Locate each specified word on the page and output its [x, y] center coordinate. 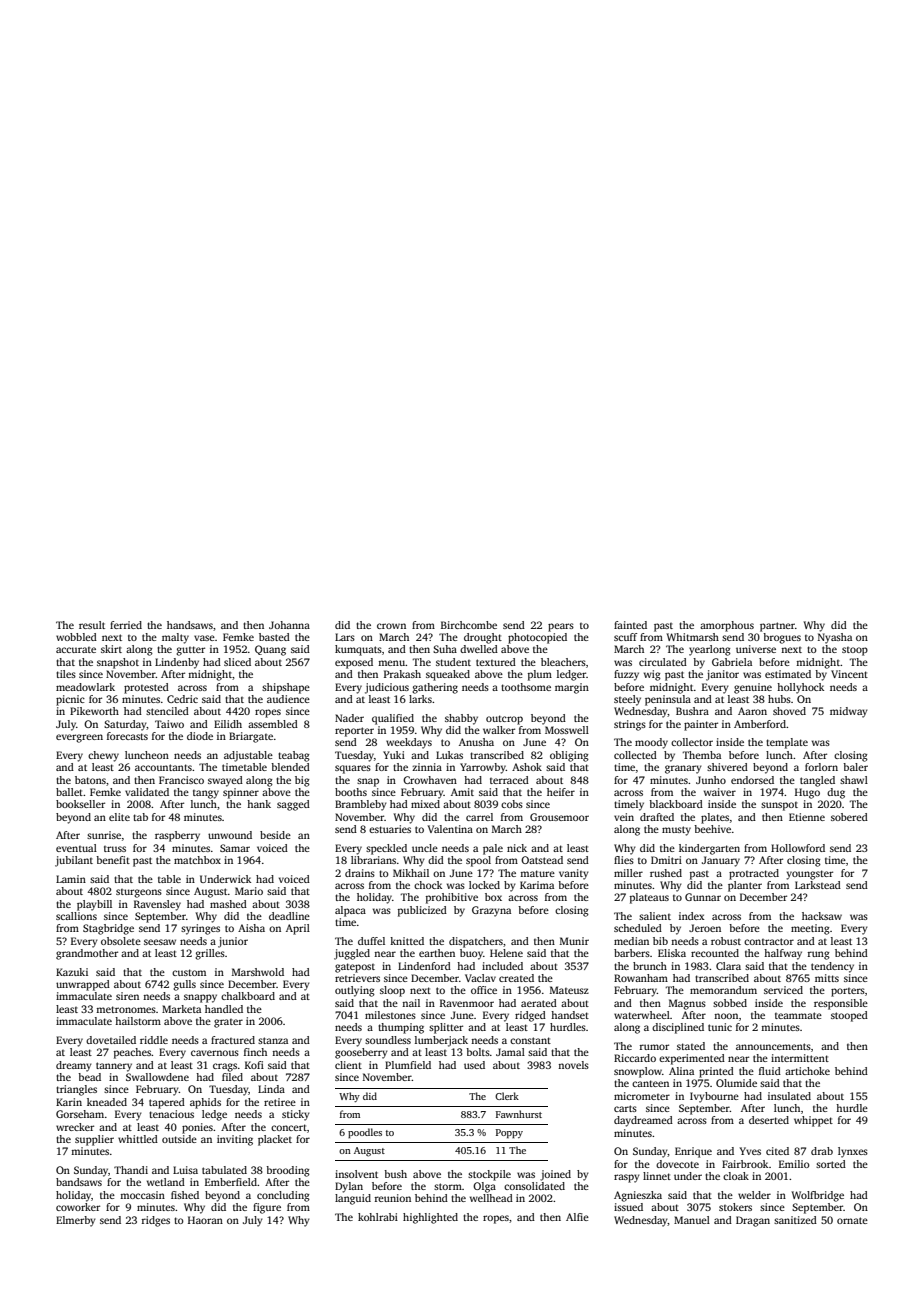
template [787, 743]
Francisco [181, 780]
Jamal [510, 1052]
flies [624, 860]
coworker [78, 1207]
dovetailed [111, 1040]
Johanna [289, 625]
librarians [373, 860]
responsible [841, 1004]
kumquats [358, 650]
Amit [462, 792]
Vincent [849, 674]
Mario [249, 891]
